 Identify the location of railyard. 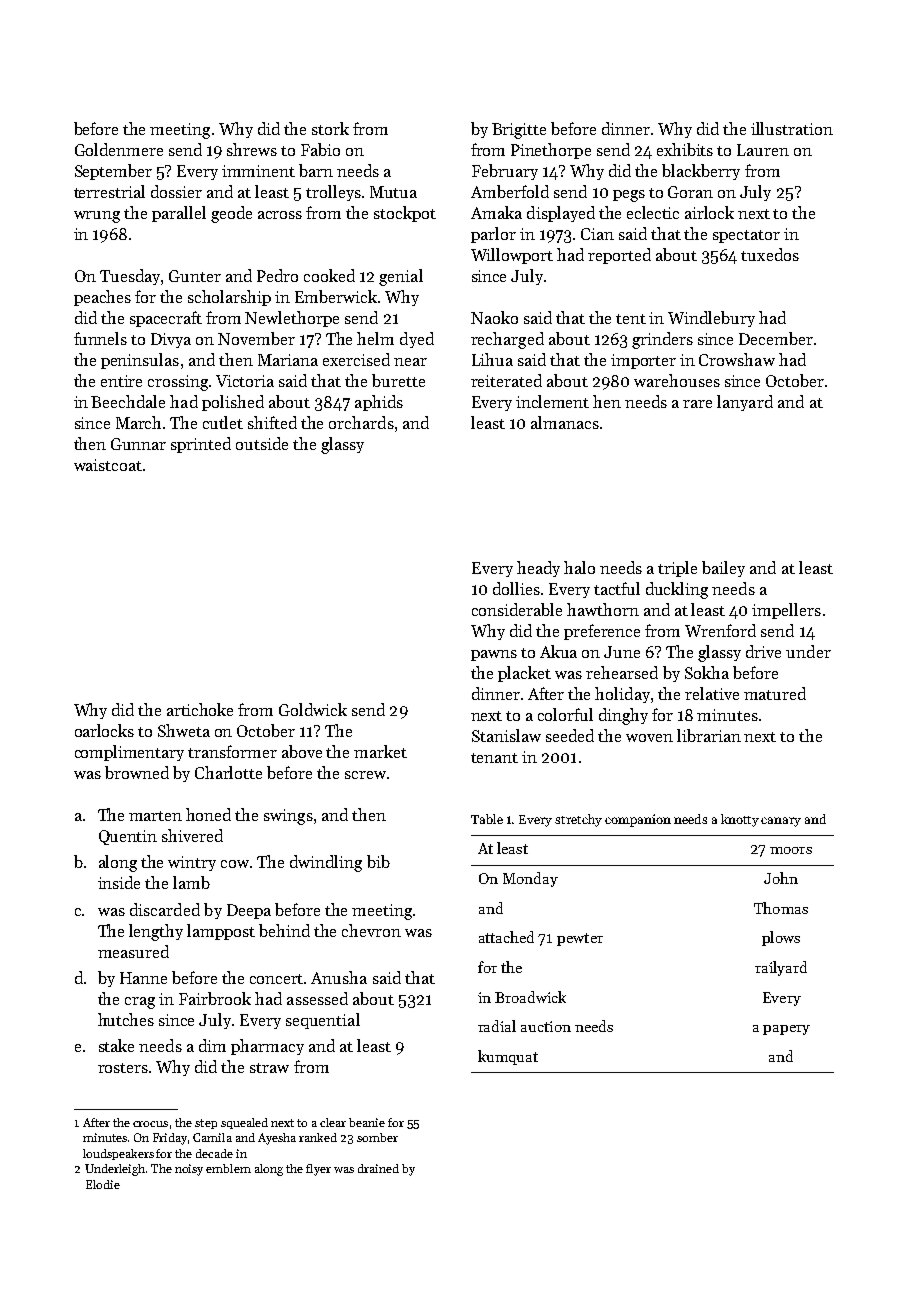
(781, 968).
